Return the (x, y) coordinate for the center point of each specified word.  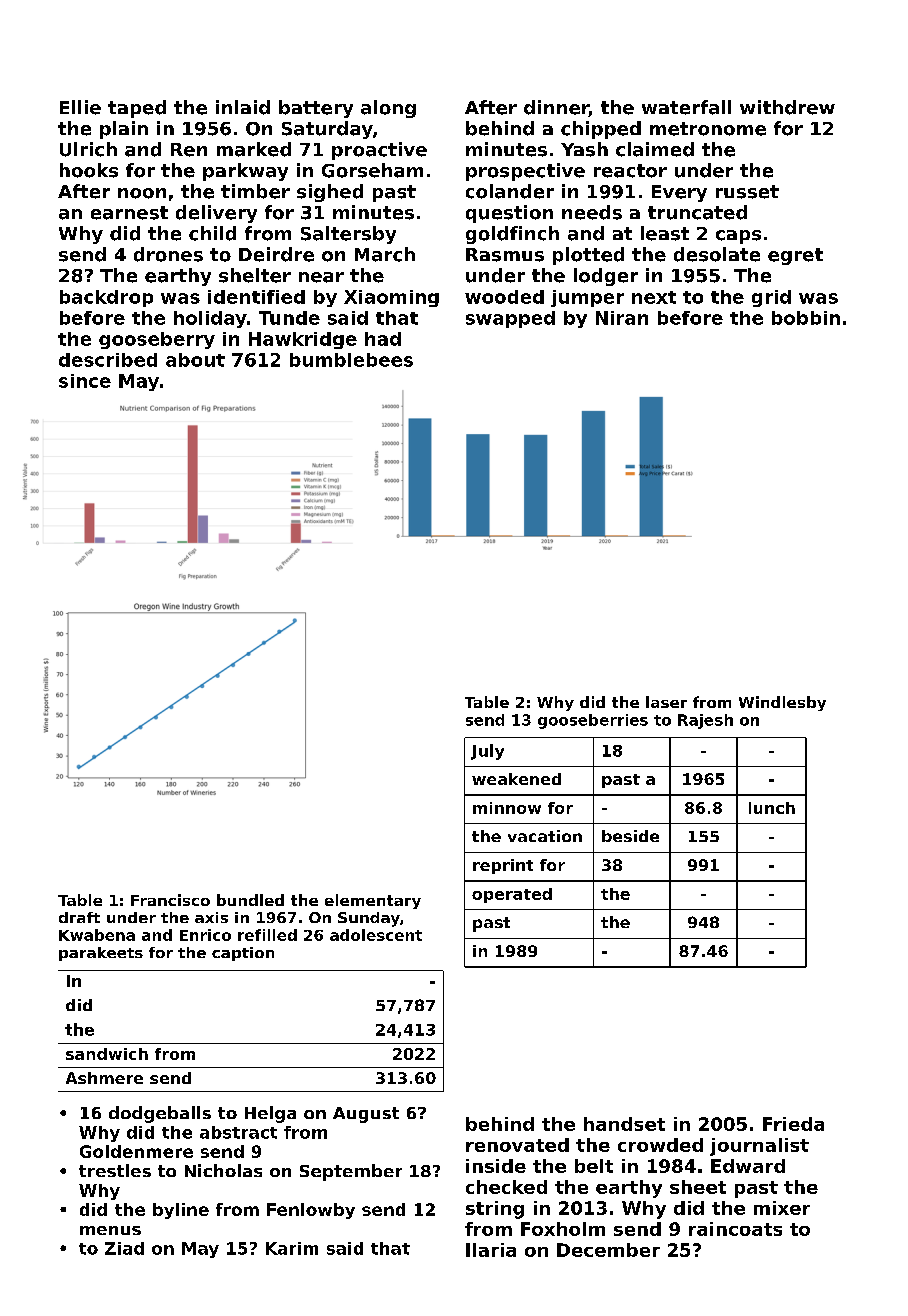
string (495, 1210)
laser (666, 702)
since (85, 381)
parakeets (101, 954)
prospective (525, 172)
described (108, 360)
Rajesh (705, 721)
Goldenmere (136, 1151)
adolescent (376, 935)
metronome (708, 129)
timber (255, 191)
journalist (759, 1147)
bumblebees (351, 360)
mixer (782, 1208)
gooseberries (593, 721)
